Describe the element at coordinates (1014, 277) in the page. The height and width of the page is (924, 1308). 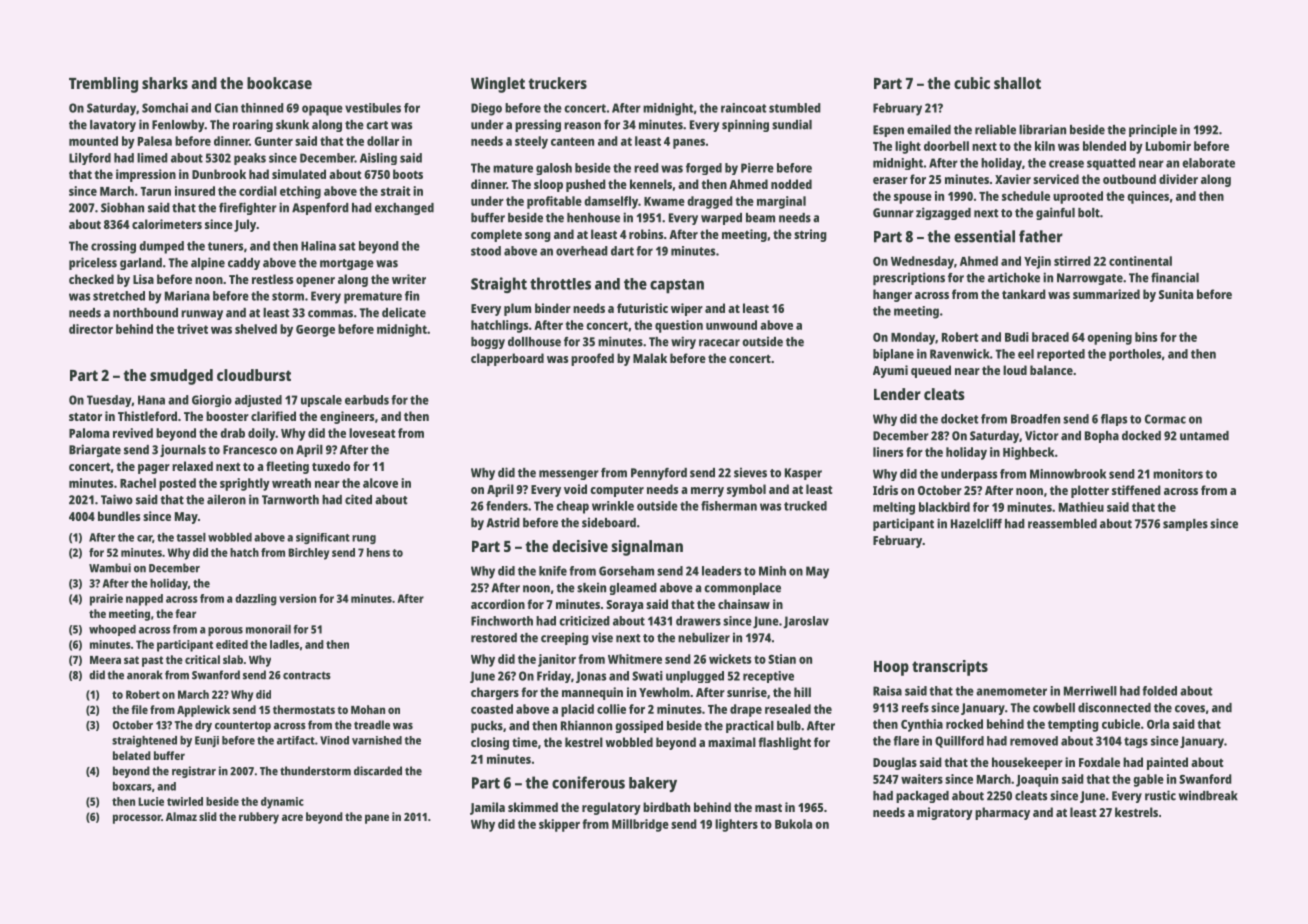
I see `artichoke` at that location.
